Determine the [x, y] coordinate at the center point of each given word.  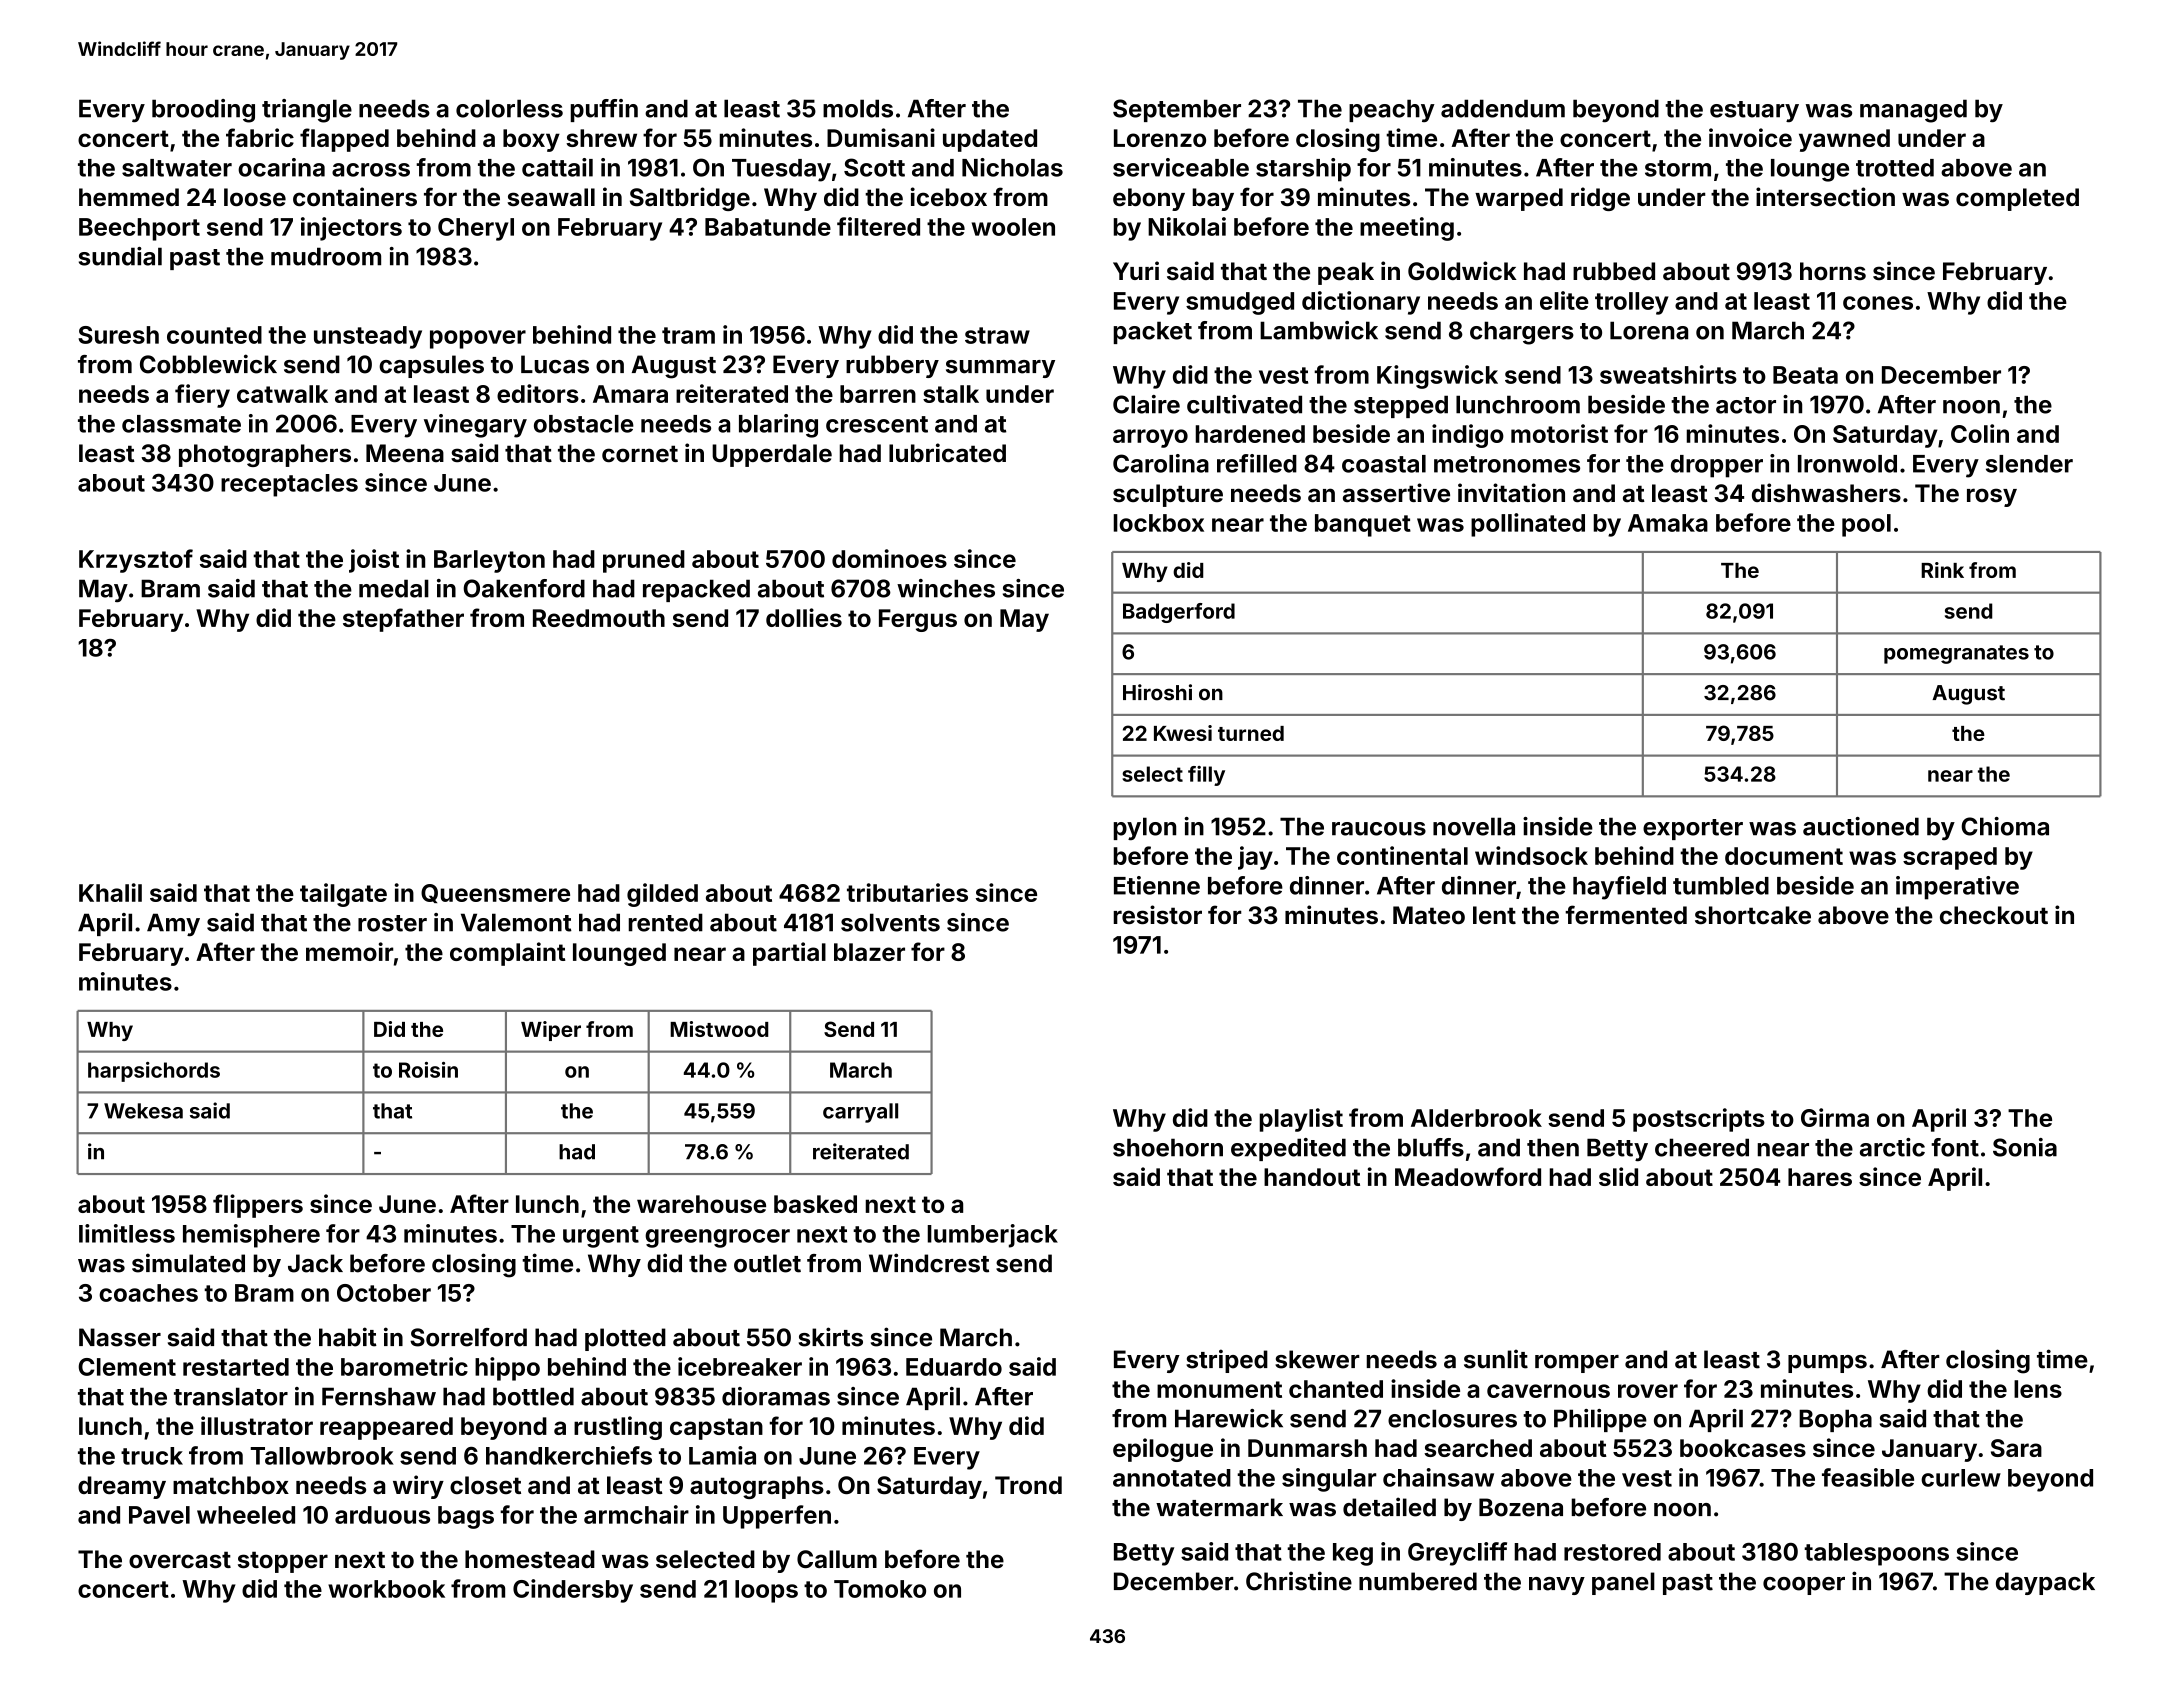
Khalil [110, 892]
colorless [509, 108]
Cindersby [573, 1591]
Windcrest [929, 1263]
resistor [1158, 915]
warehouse [701, 1204]
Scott [874, 167]
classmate [181, 424]
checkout [1994, 915]
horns [1833, 271]
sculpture [1168, 495]
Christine [1299, 1581]
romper [1577, 1364]
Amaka [1668, 523]
